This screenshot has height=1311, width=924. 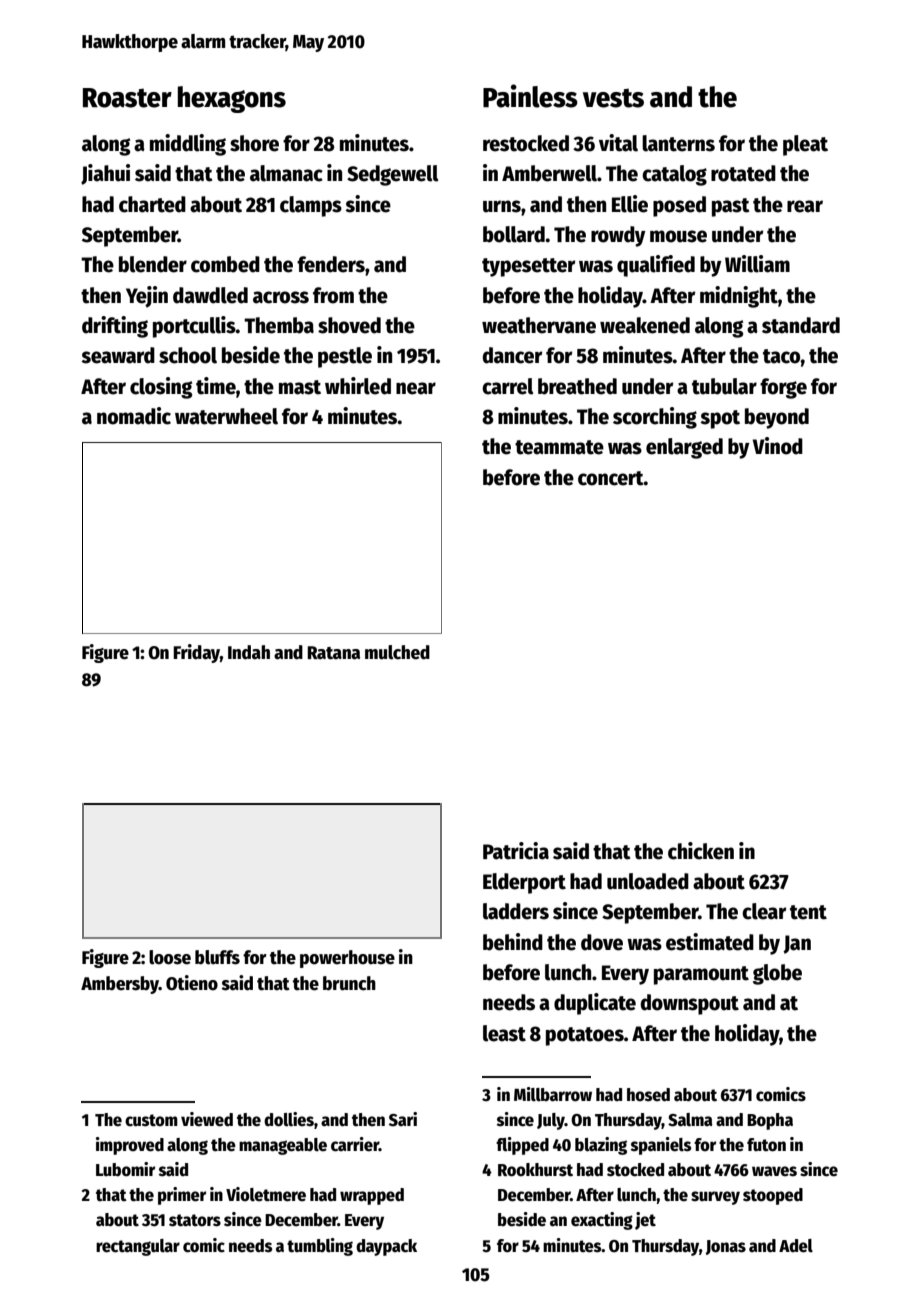 I want to click on Sedgewell, so click(x=393, y=175).
